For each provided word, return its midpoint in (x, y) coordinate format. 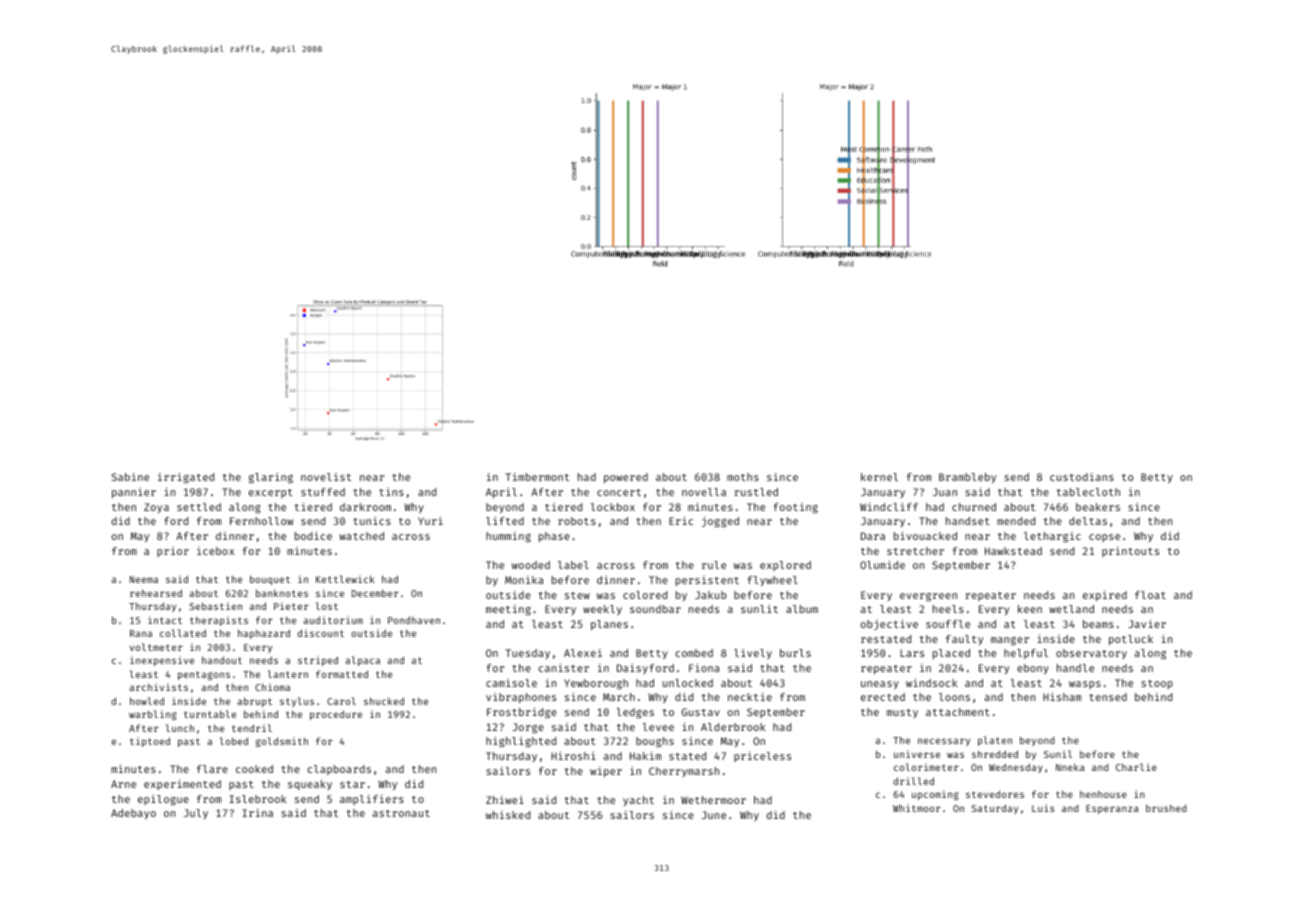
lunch (180, 728)
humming (508, 537)
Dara (873, 536)
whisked (508, 815)
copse (1104, 538)
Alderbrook (733, 727)
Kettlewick (345, 579)
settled (199, 507)
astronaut (401, 813)
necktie (750, 697)
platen (995, 741)
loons (954, 697)
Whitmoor (916, 808)
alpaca (362, 661)
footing (796, 508)
